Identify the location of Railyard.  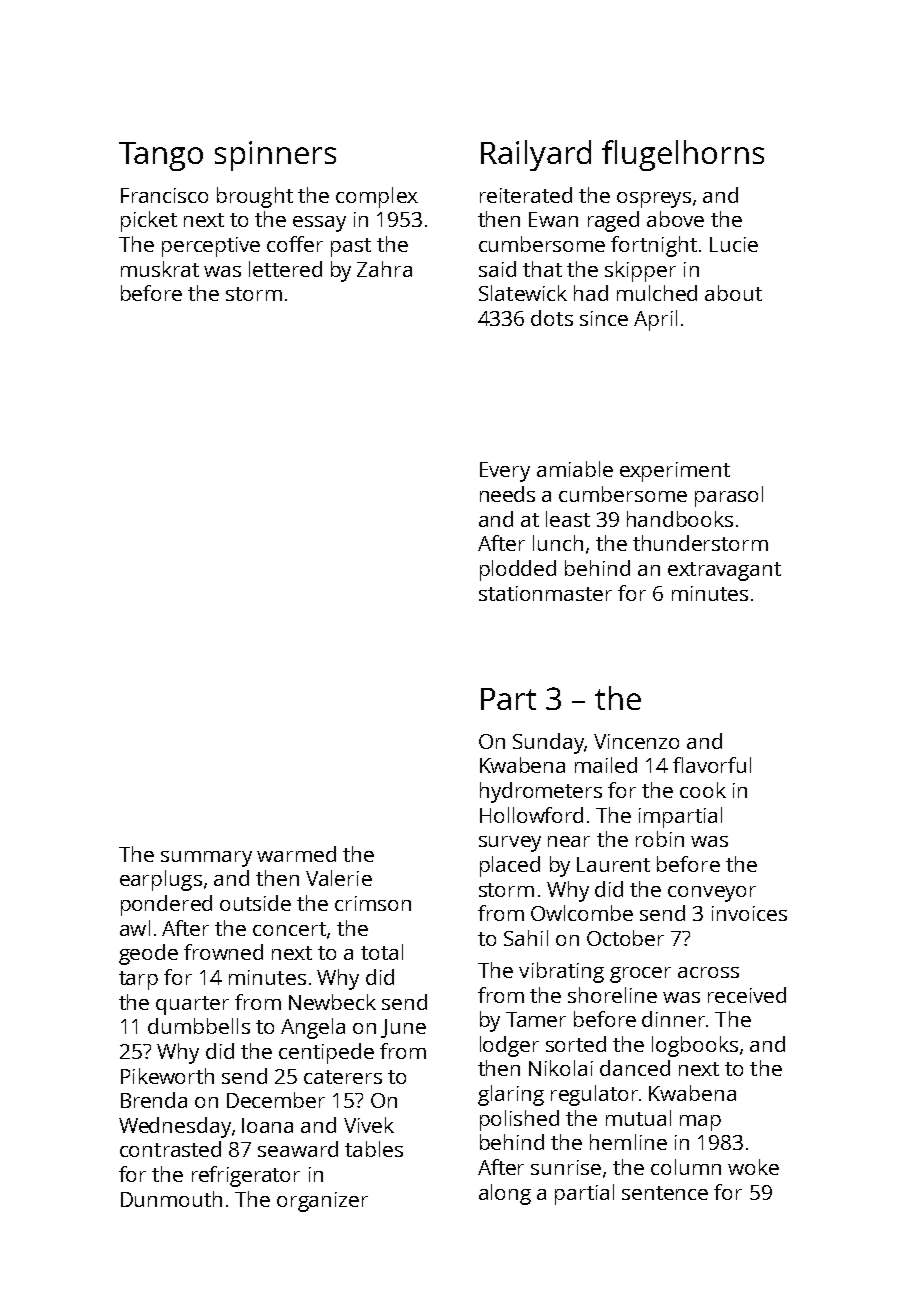
(536, 155).
